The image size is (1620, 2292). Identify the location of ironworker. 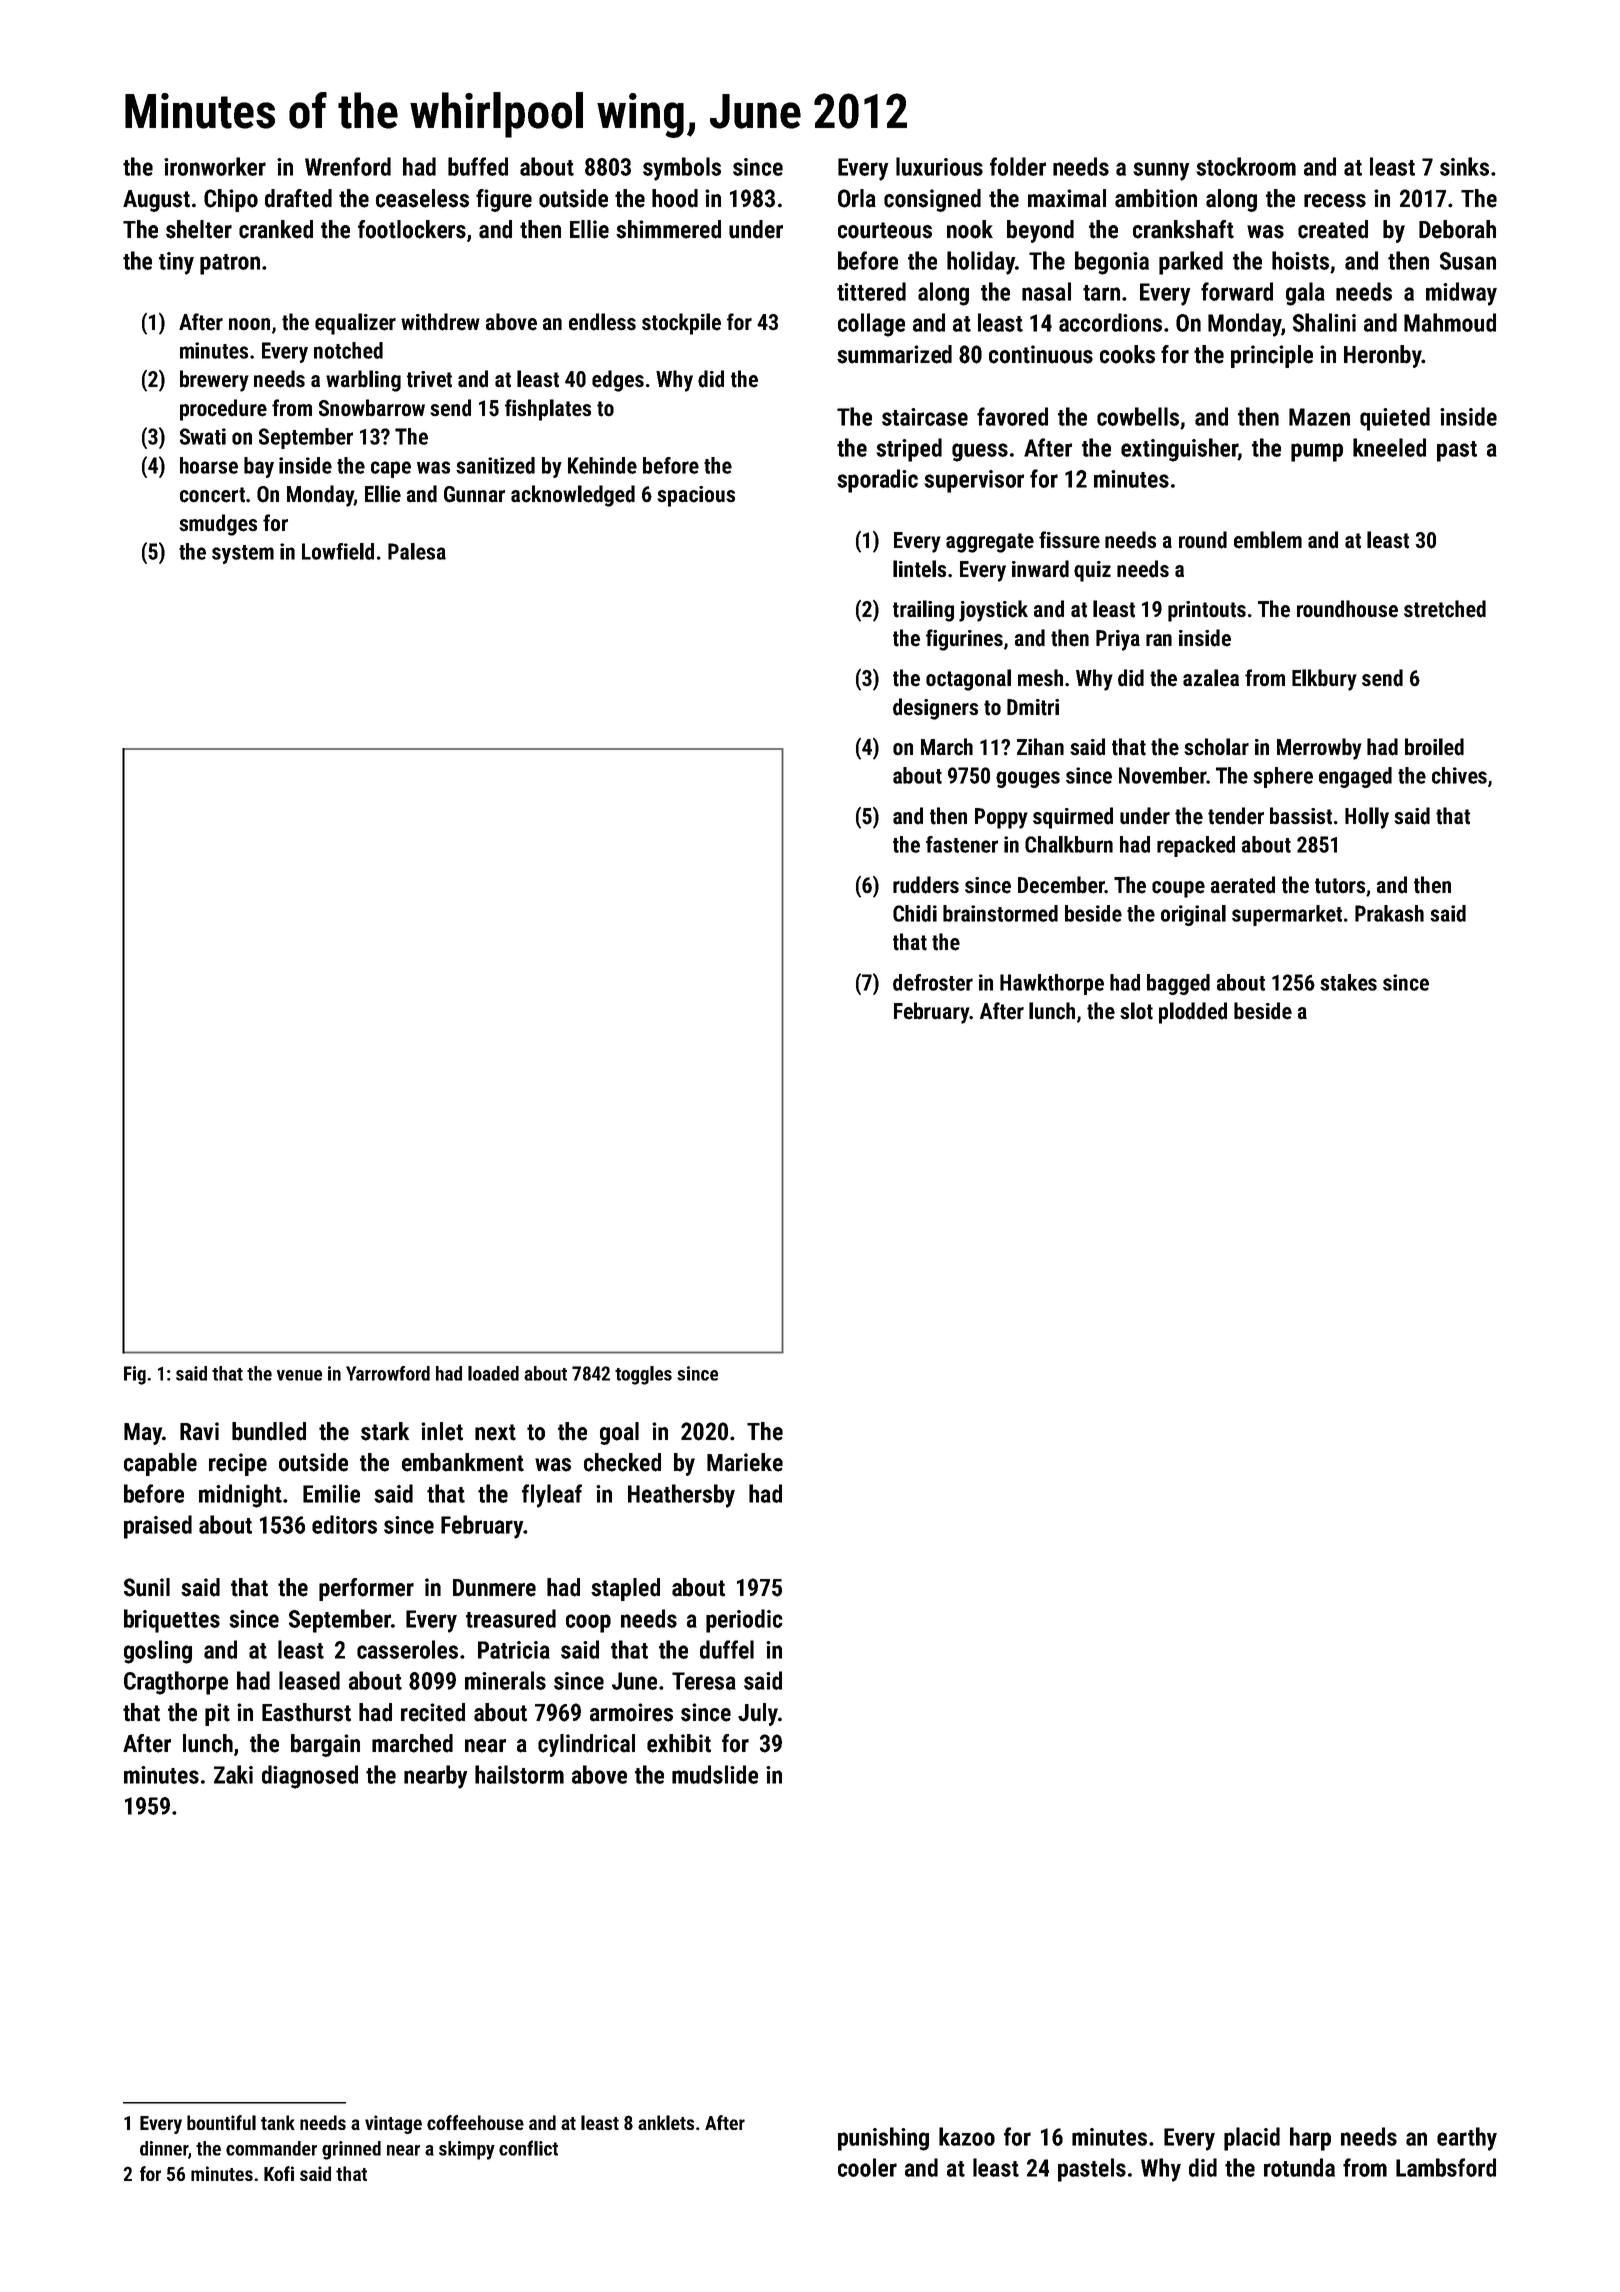
(215, 166).
